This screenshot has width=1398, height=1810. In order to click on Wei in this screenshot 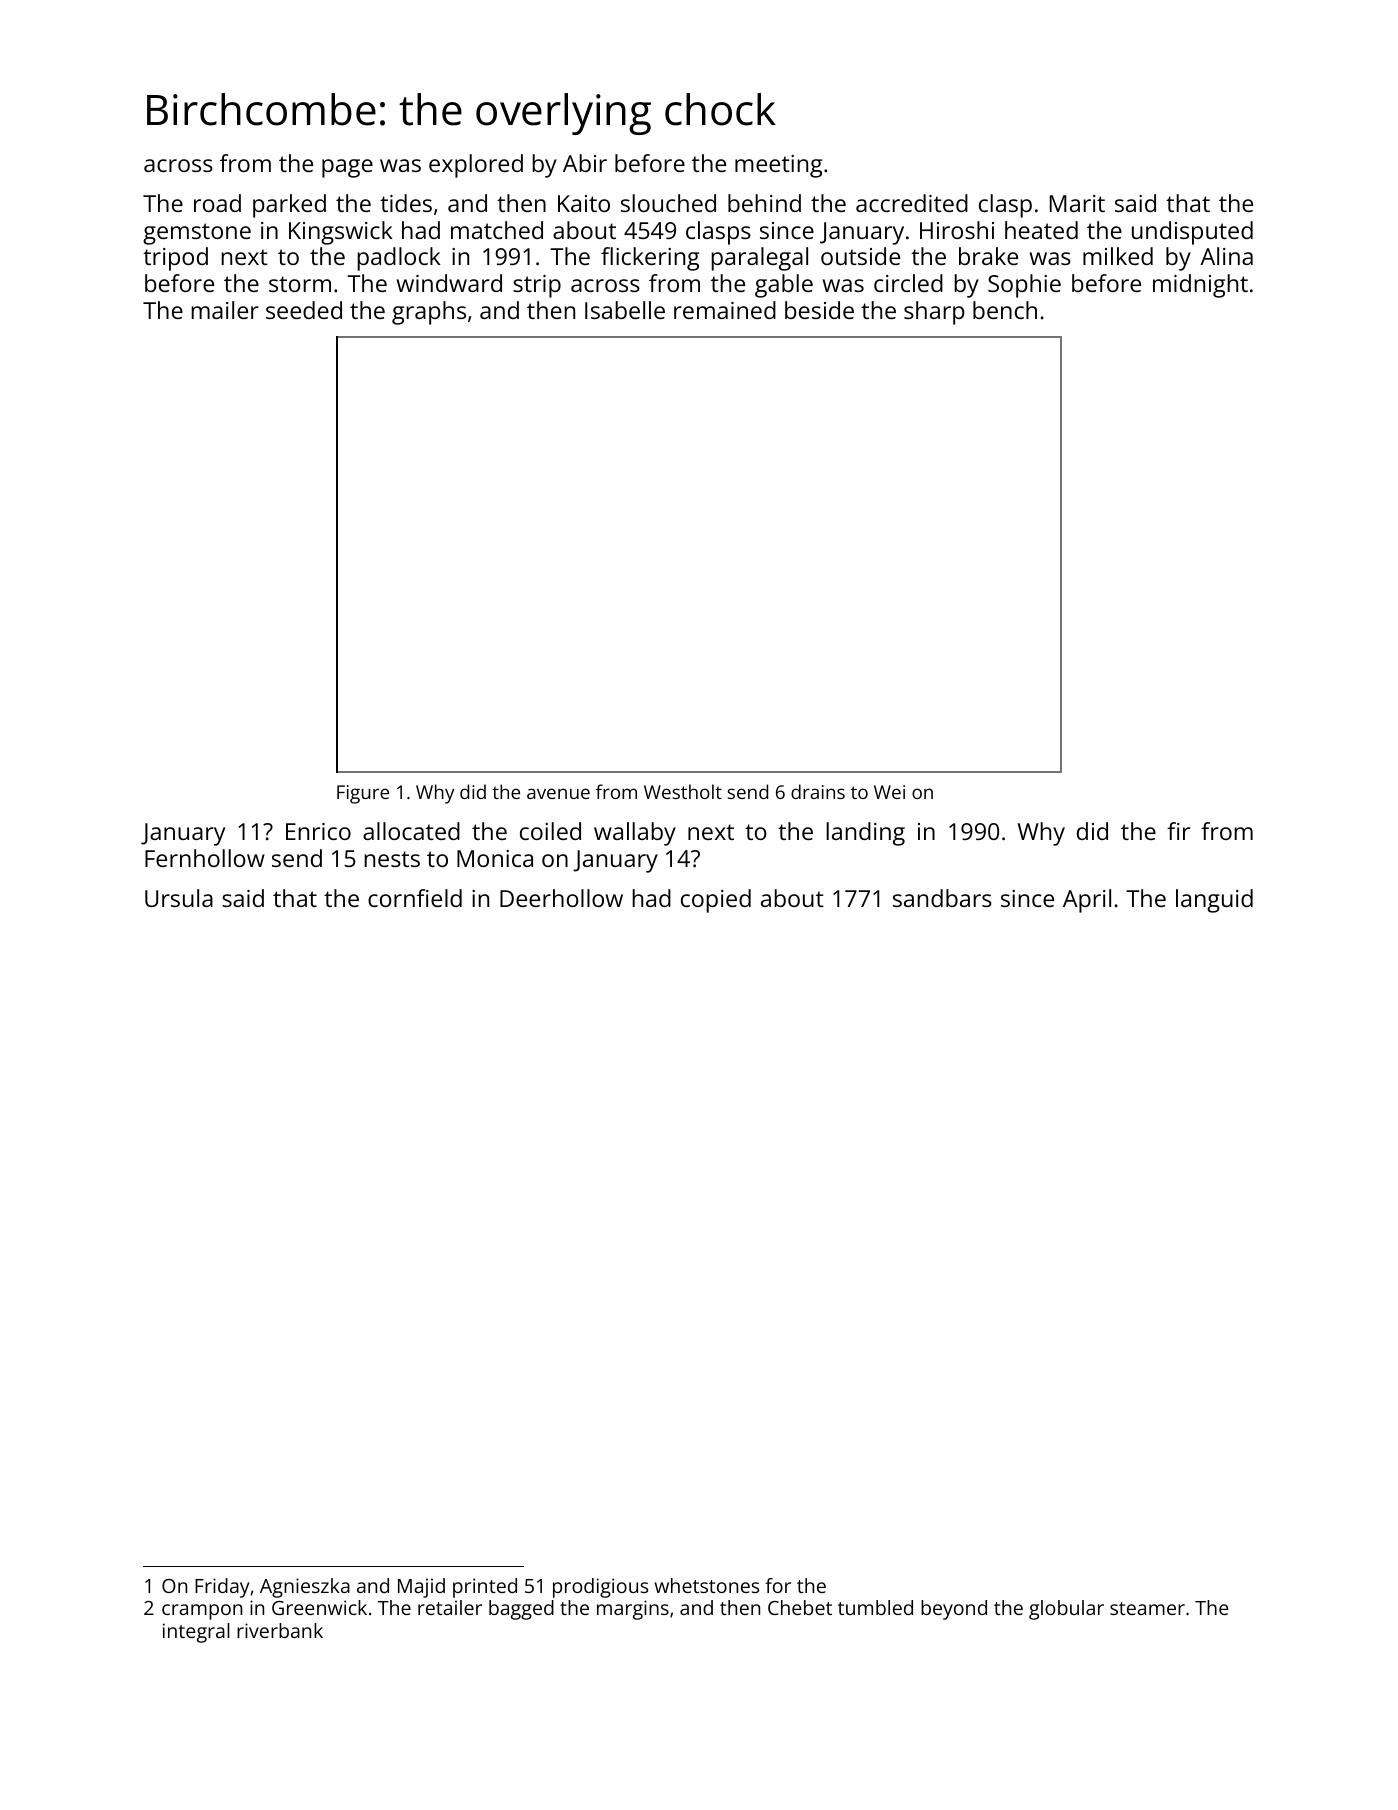, I will do `click(889, 792)`.
